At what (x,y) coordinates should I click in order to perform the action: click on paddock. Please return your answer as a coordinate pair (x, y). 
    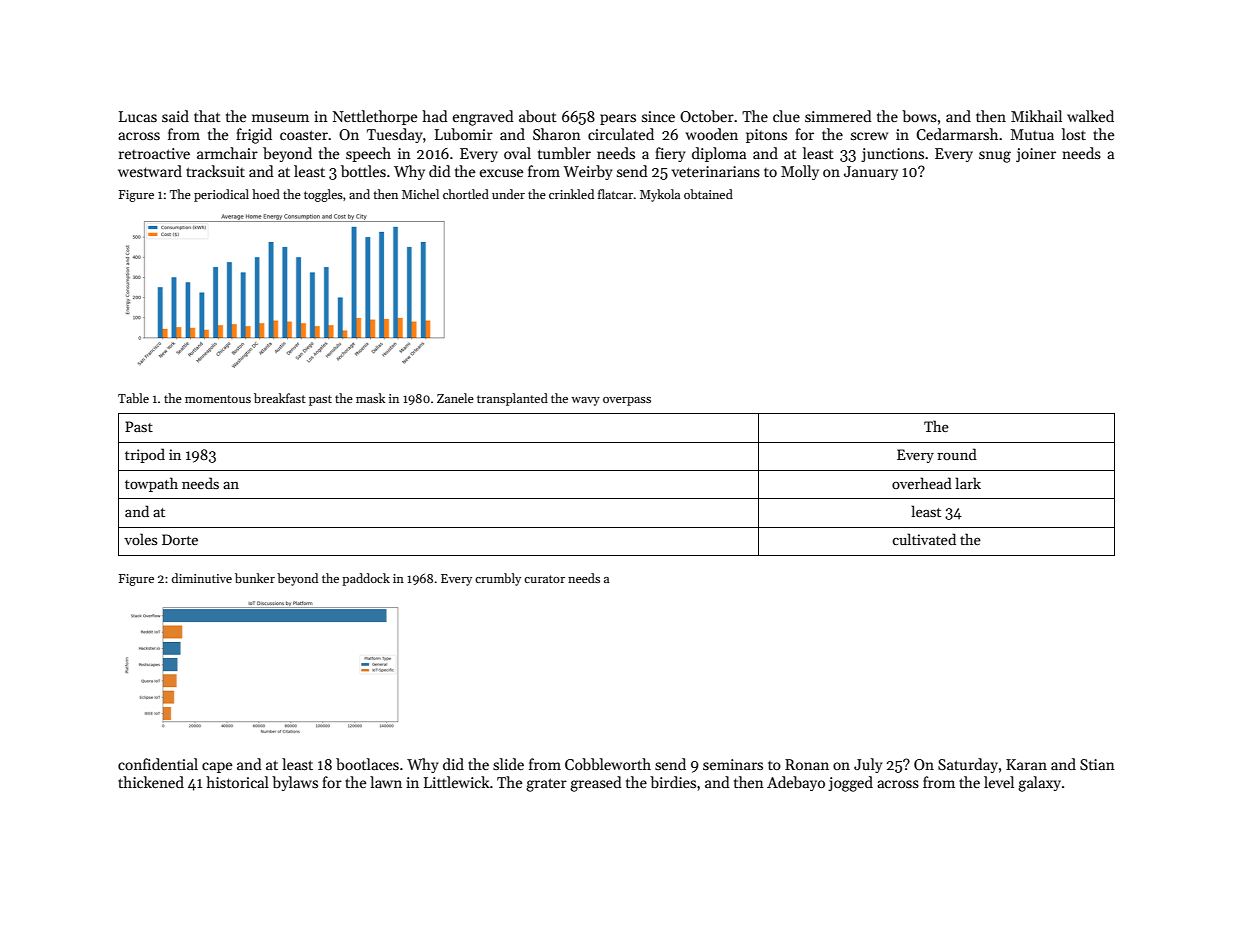
    Looking at the image, I should click on (366, 579).
